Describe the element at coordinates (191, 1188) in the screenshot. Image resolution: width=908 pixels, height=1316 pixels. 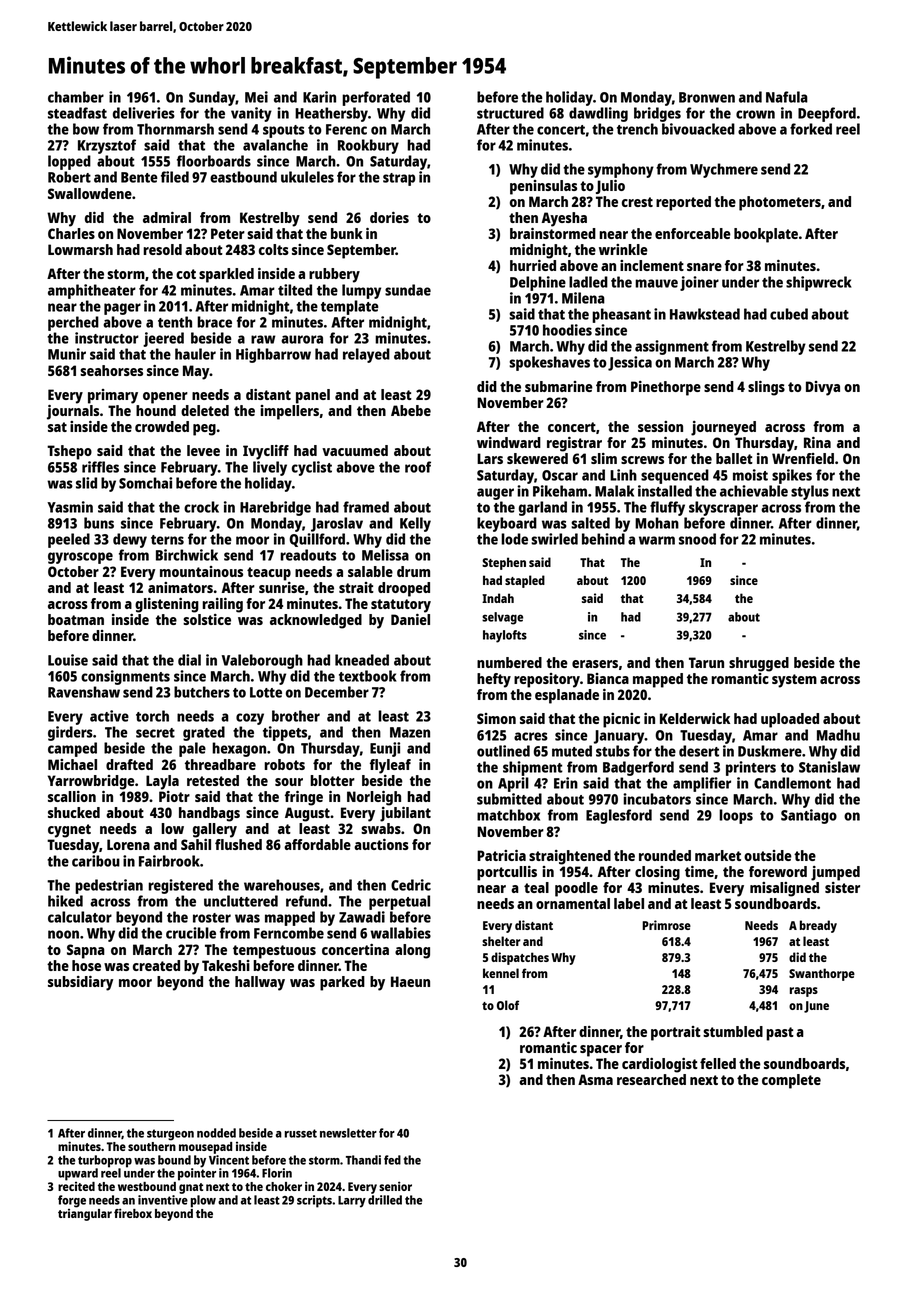
I see `gnat` at that location.
